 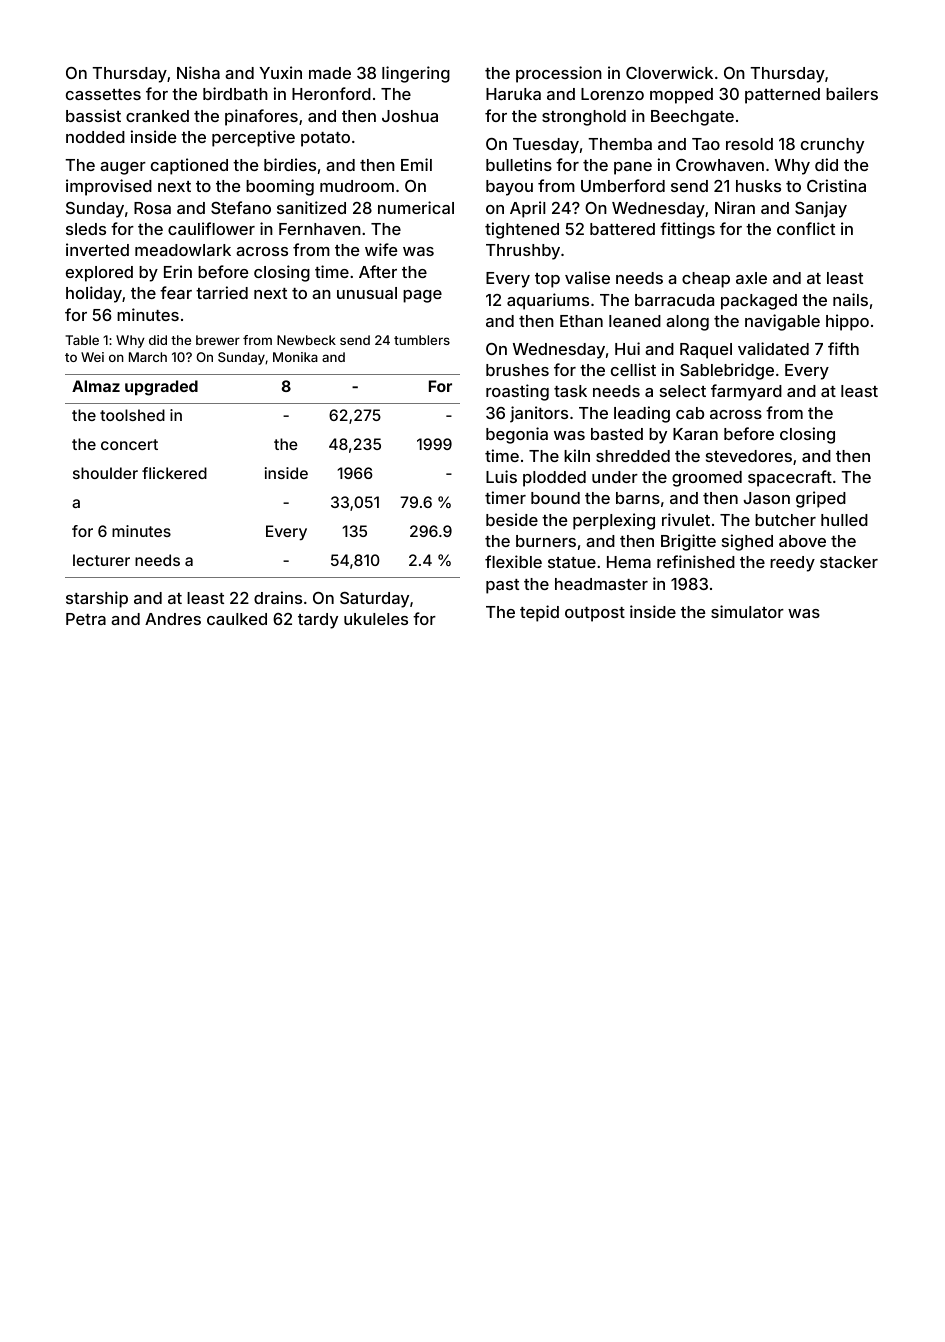 What do you see at coordinates (173, 619) in the screenshot?
I see `Andres` at bounding box center [173, 619].
